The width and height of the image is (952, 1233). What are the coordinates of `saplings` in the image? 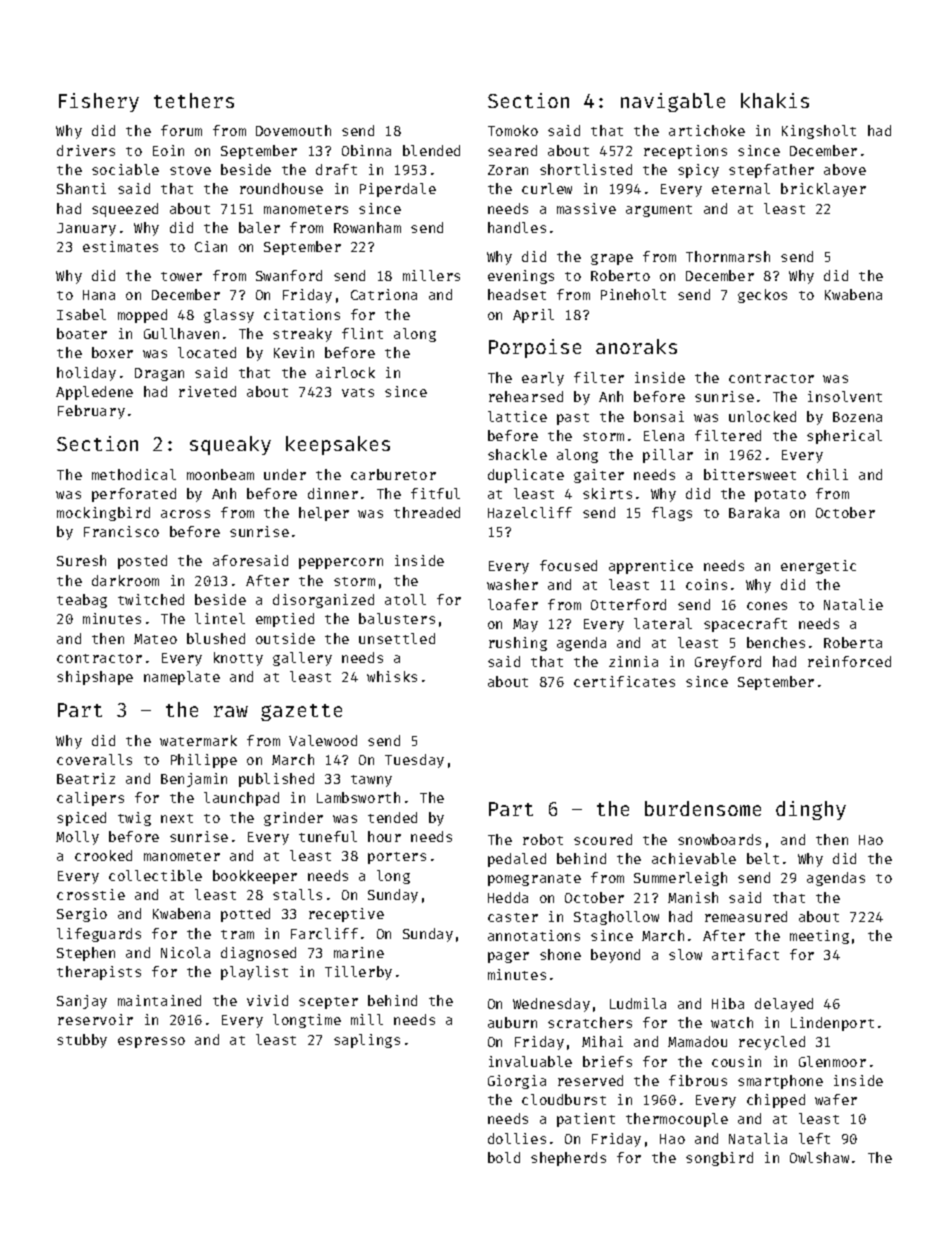 It's located at (367, 1041).
